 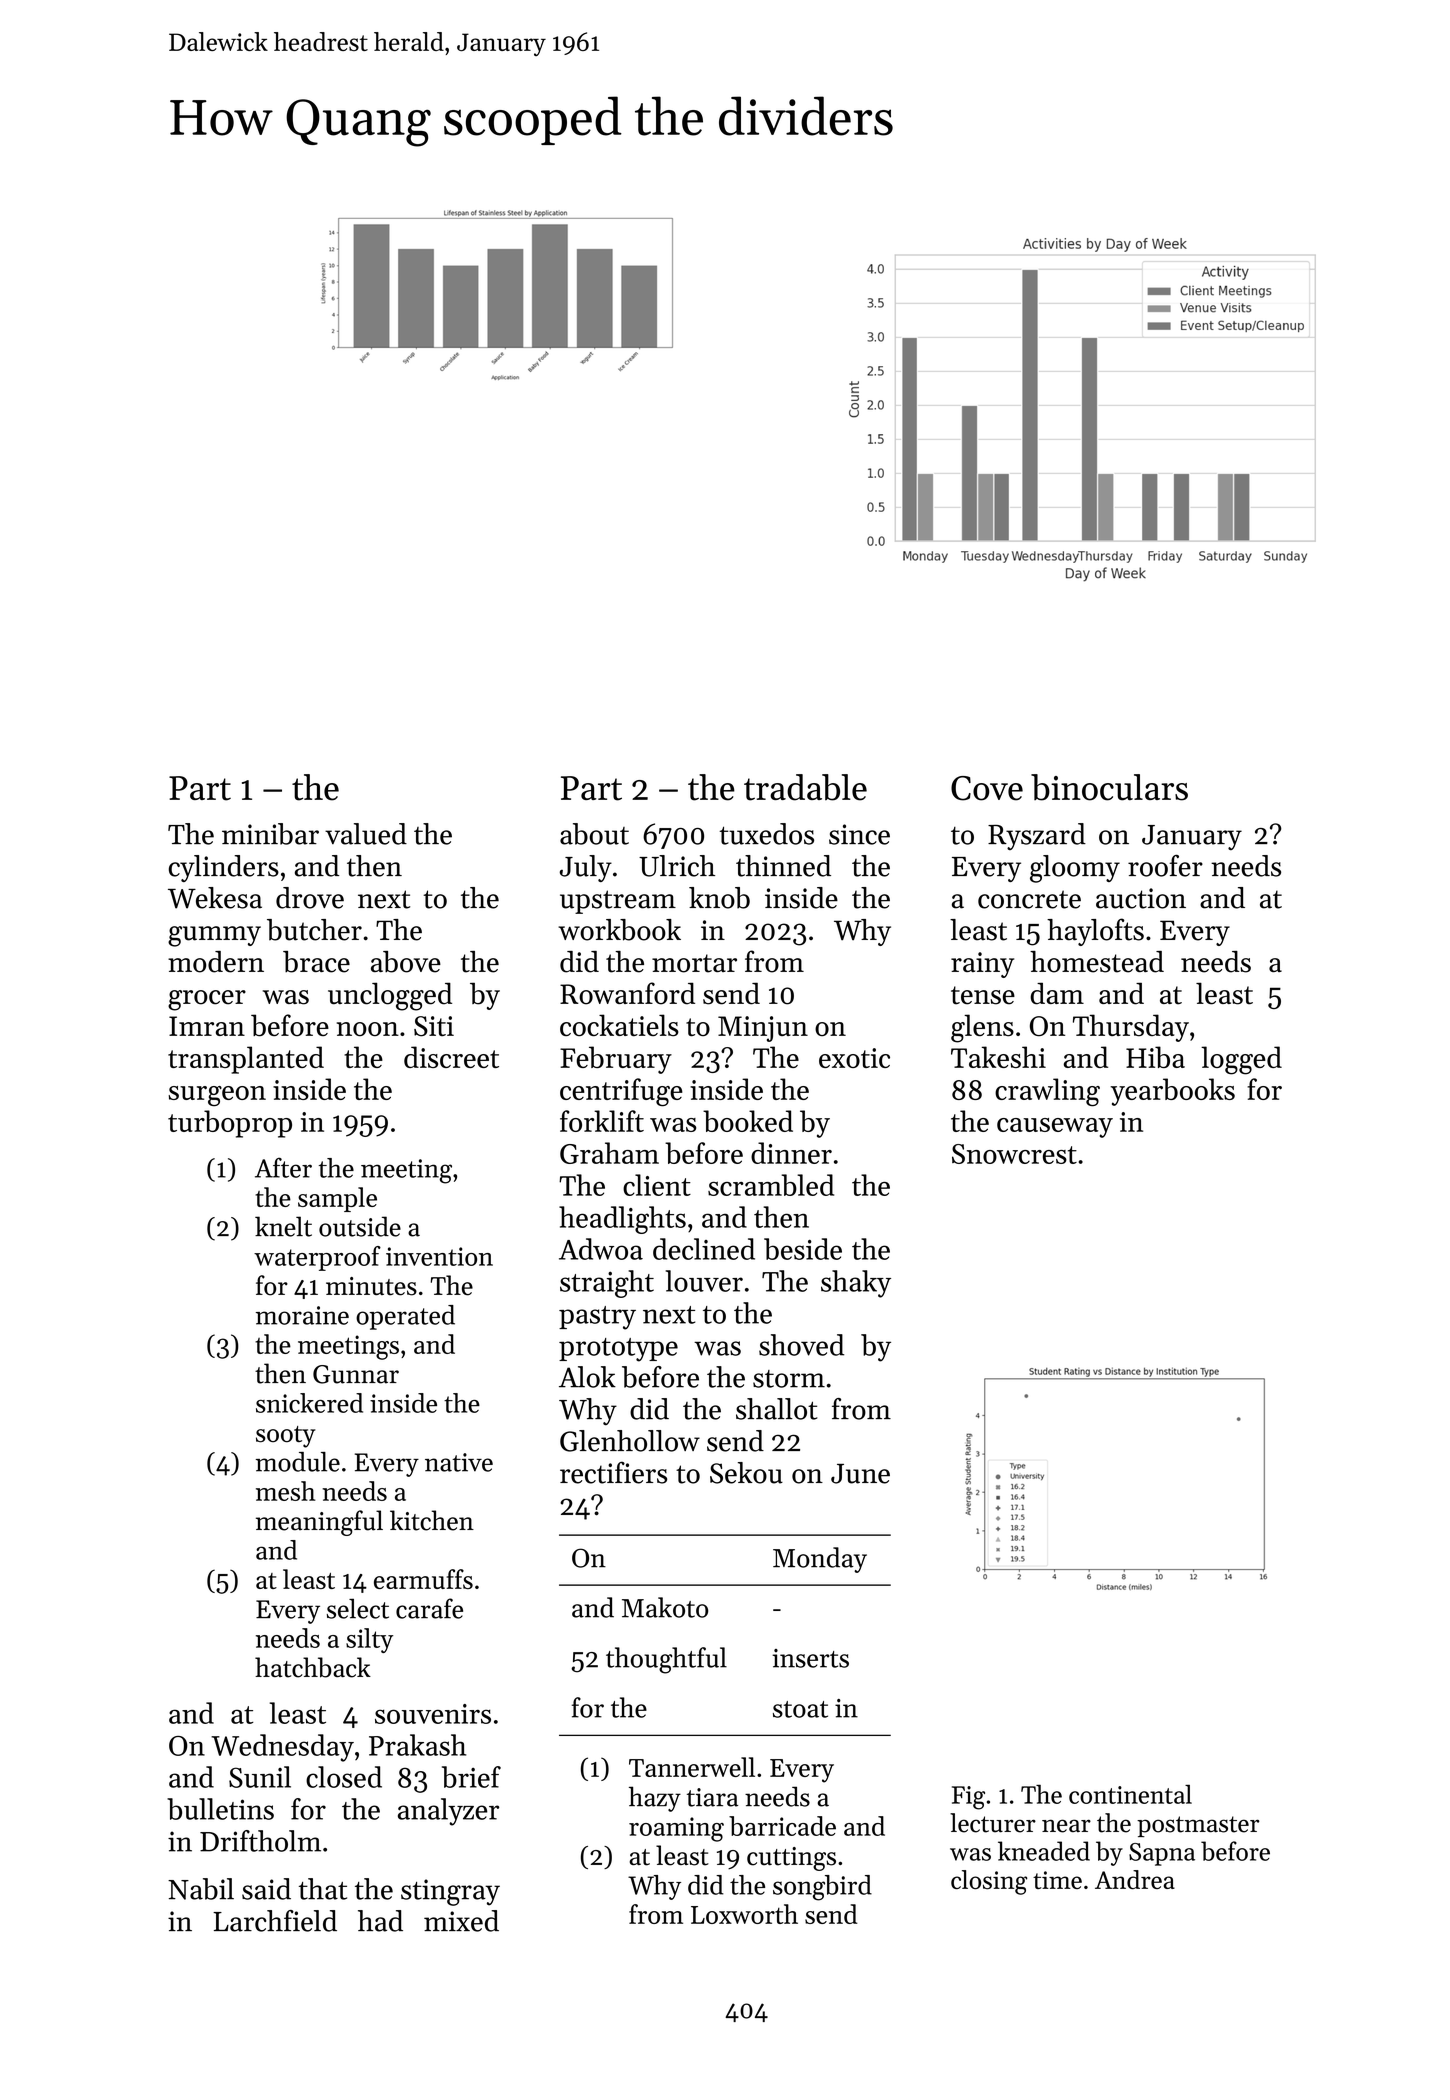 What do you see at coordinates (744, 1914) in the screenshot?
I see `Loxworth` at bounding box center [744, 1914].
